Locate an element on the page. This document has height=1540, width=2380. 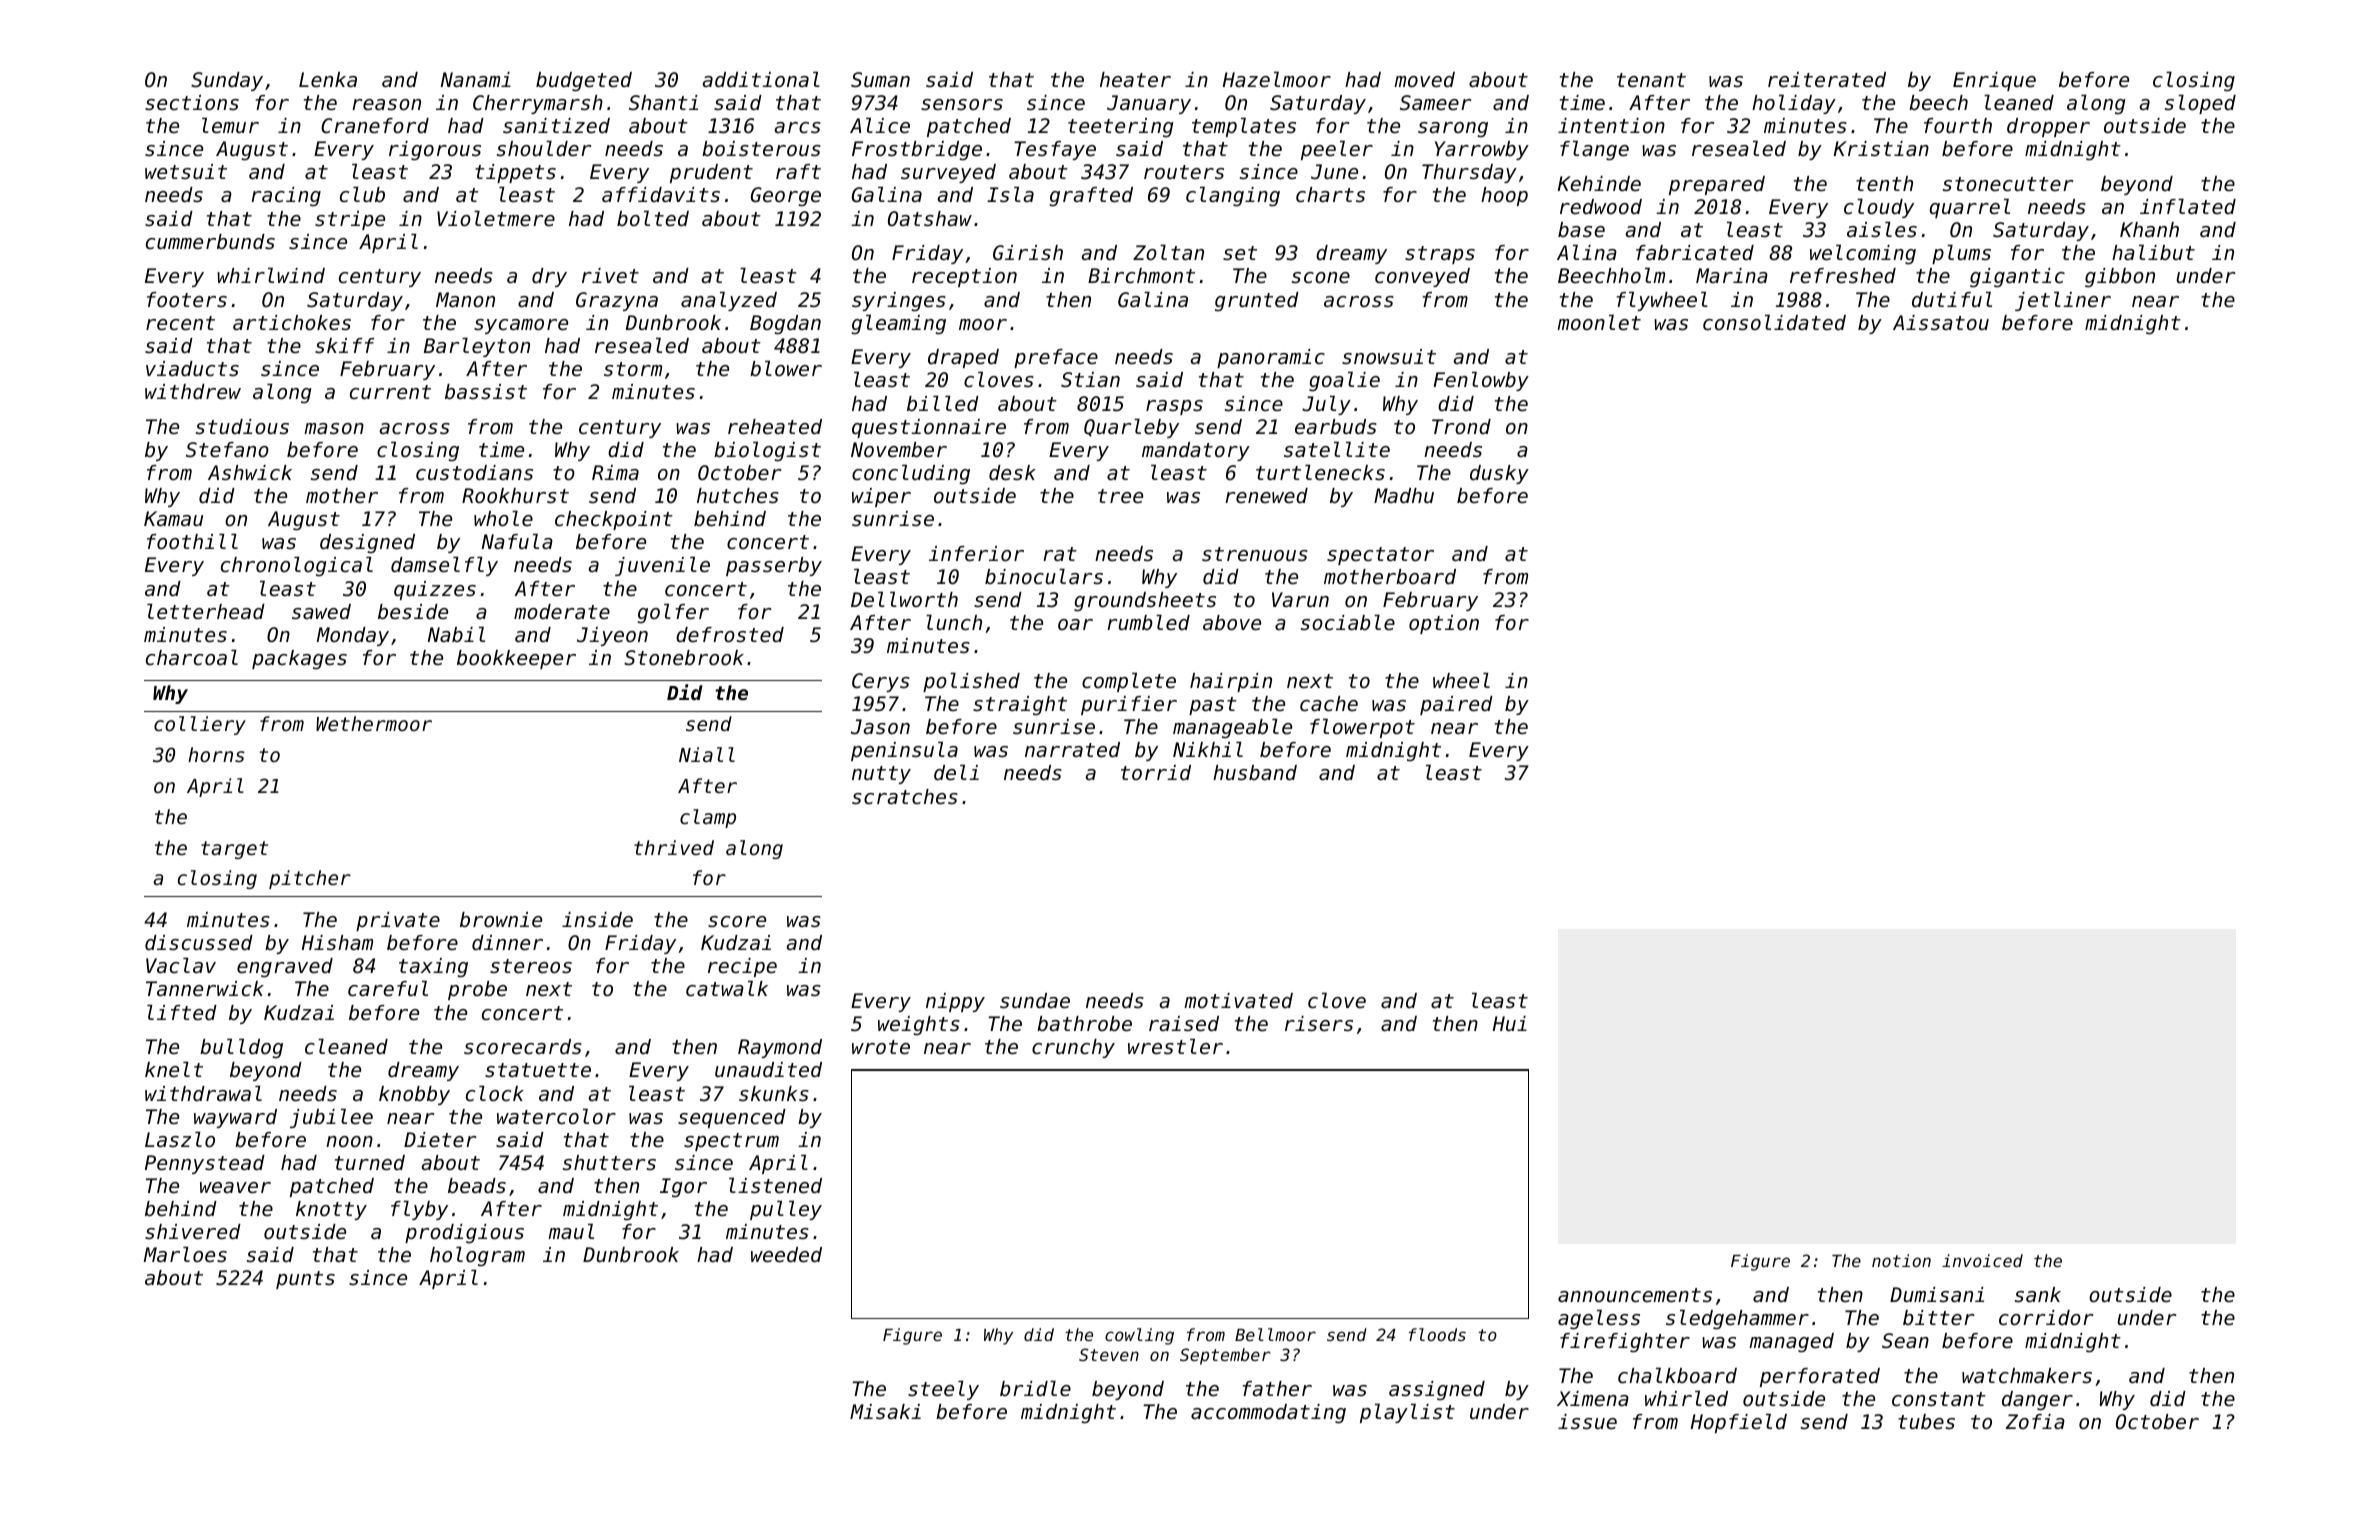
crunchy is located at coordinates (1073, 1048).
